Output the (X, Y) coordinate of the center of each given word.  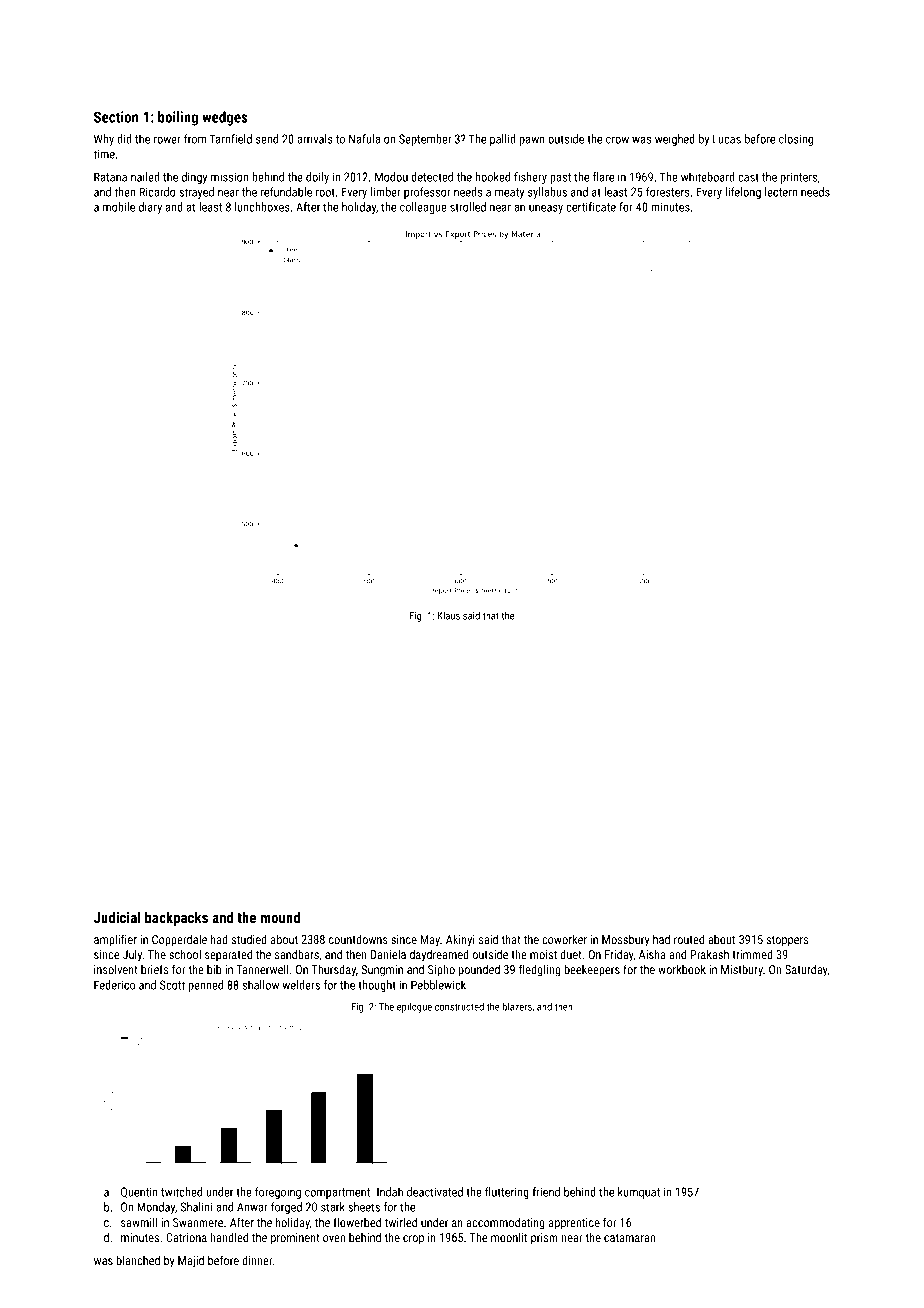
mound (280, 917)
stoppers (787, 941)
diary (150, 208)
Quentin (139, 1192)
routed (689, 939)
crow (617, 140)
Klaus (449, 615)
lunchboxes (262, 207)
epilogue (414, 1007)
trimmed (752, 954)
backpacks (176, 918)
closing (796, 140)
